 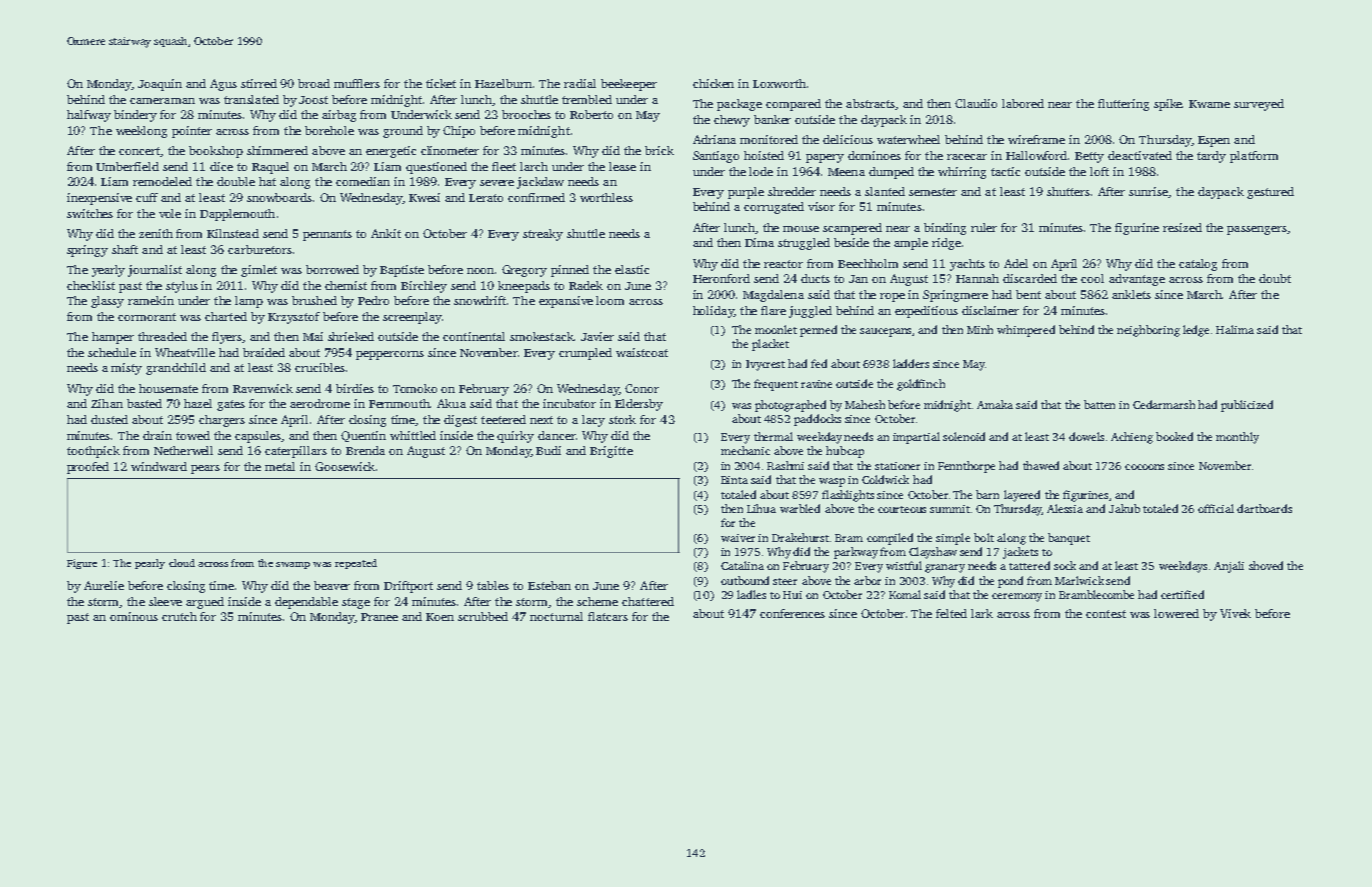 I want to click on Budi, so click(x=548, y=450).
